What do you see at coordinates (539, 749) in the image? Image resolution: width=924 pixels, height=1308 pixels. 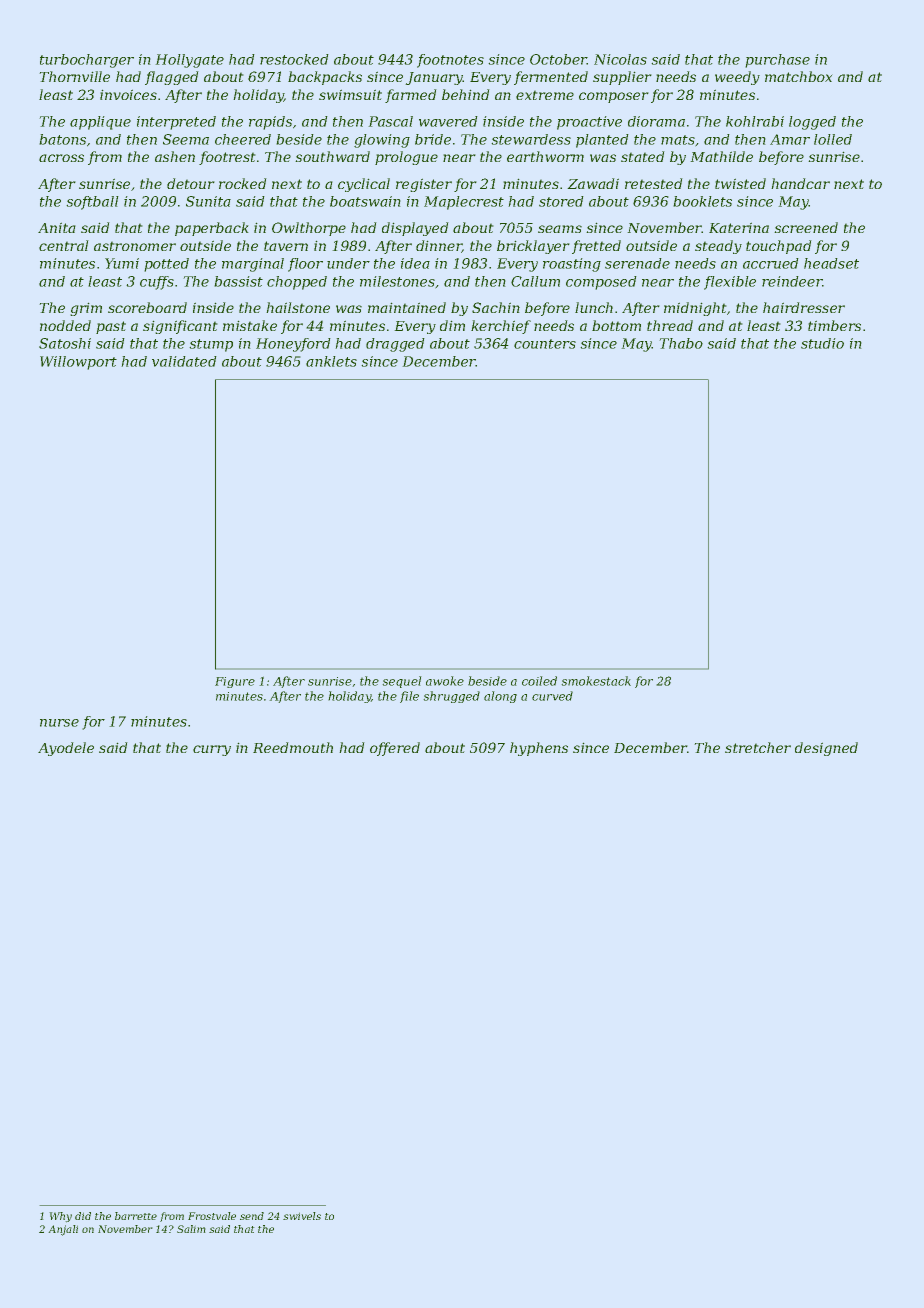 I see `hyphens` at bounding box center [539, 749].
